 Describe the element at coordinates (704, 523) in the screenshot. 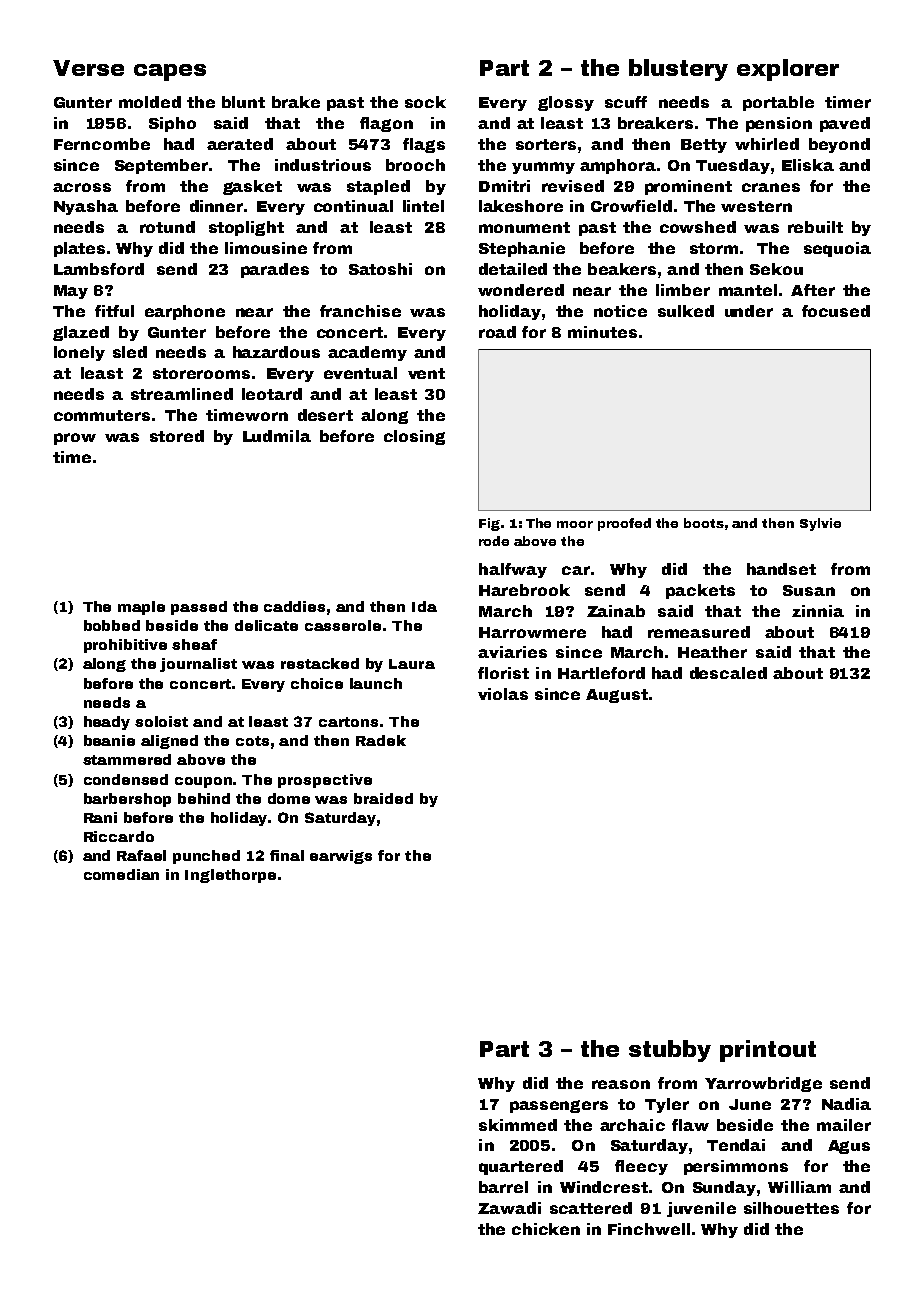

I see `boots` at that location.
